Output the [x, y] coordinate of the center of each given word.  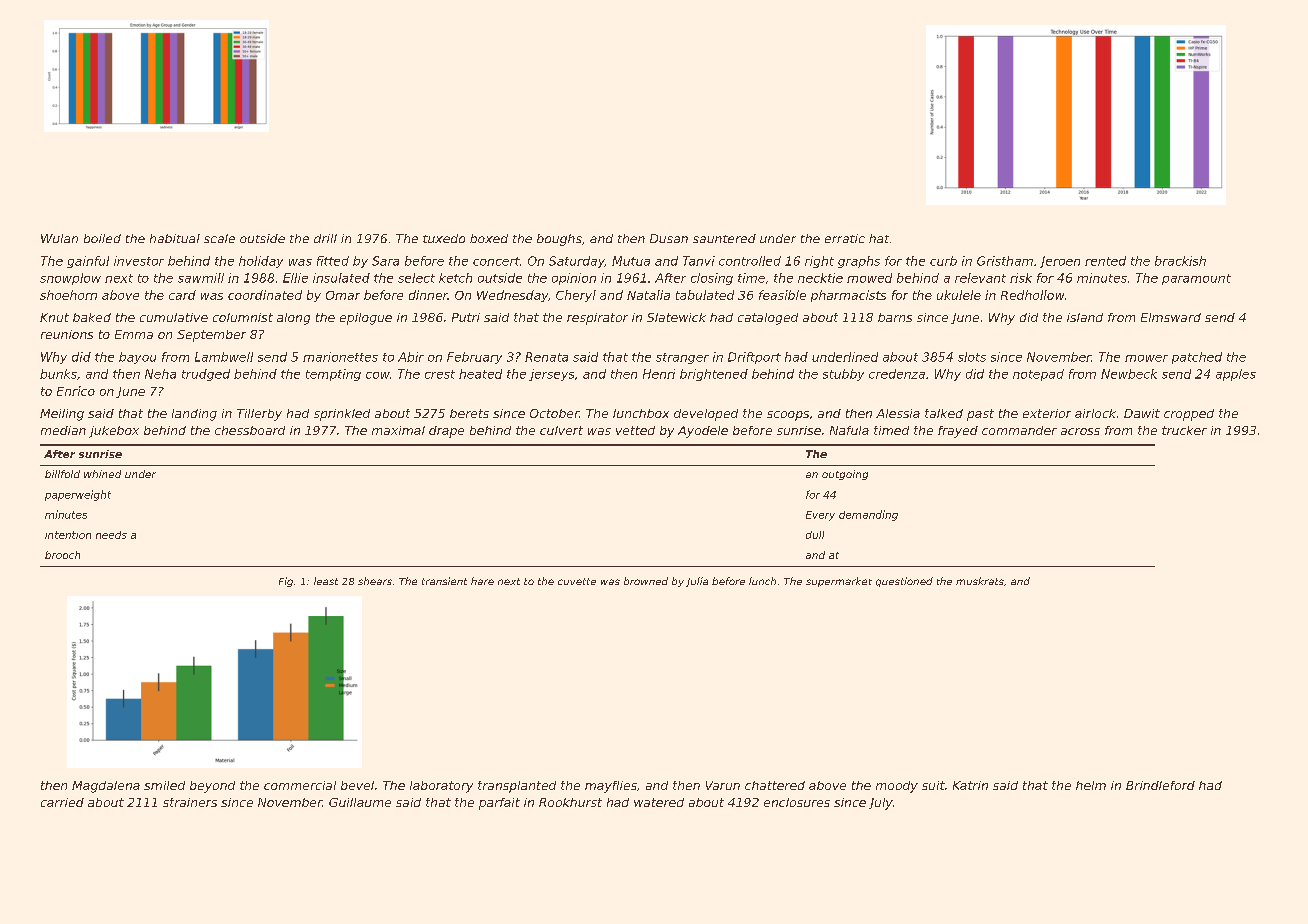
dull [815, 535]
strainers [190, 802]
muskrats [980, 581]
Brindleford [1160, 785]
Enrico [76, 391]
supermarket [839, 582]
